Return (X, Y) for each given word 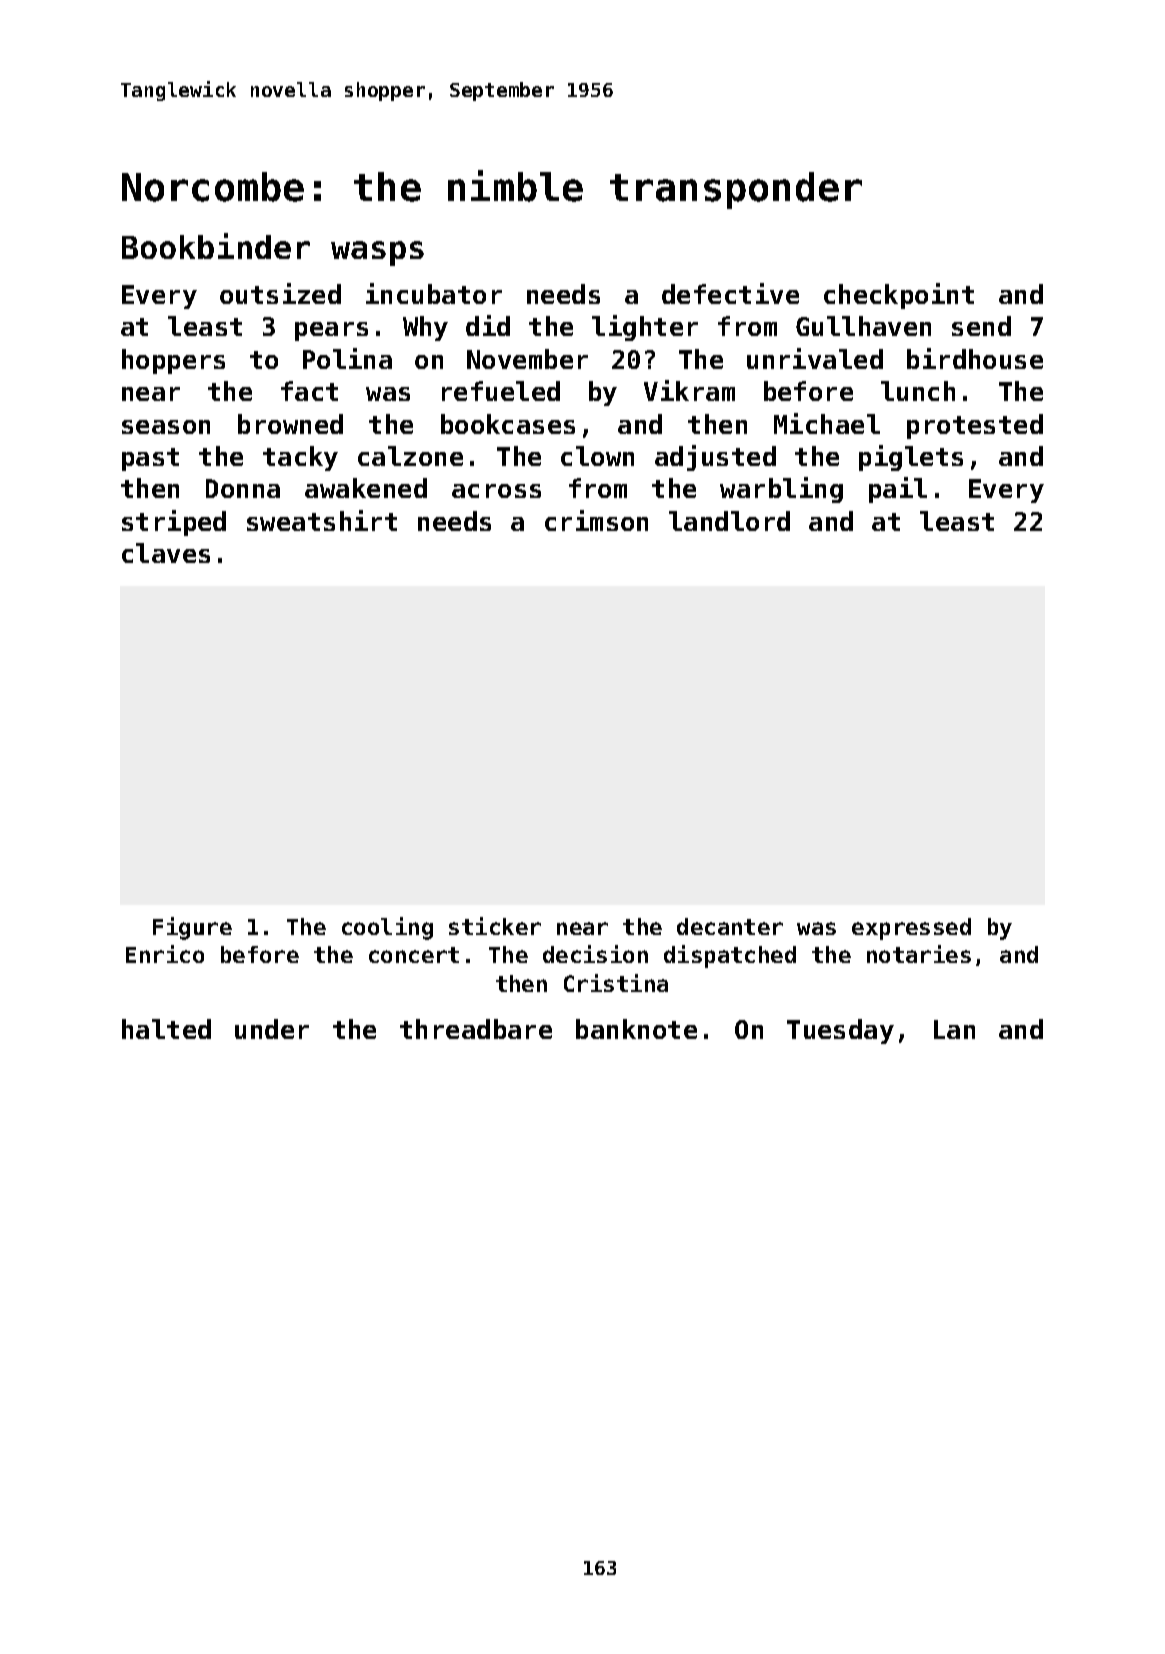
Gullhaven (863, 326)
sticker (495, 926)
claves (166, 553)
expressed (911, 929)
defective (730, 293)
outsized (280, 293)
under (272, 1029)
